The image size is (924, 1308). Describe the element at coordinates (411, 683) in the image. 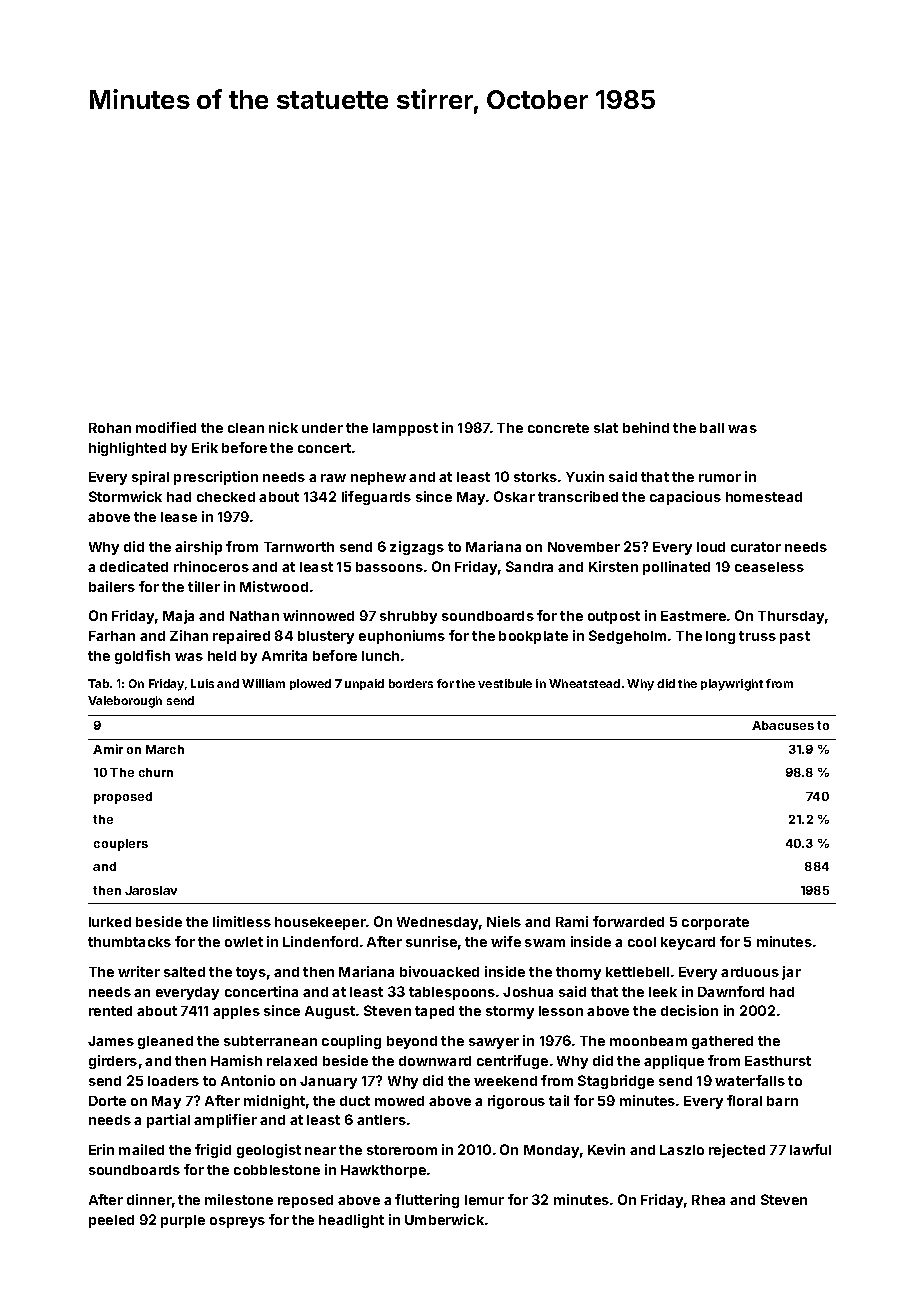

I see `borders` at that location.
